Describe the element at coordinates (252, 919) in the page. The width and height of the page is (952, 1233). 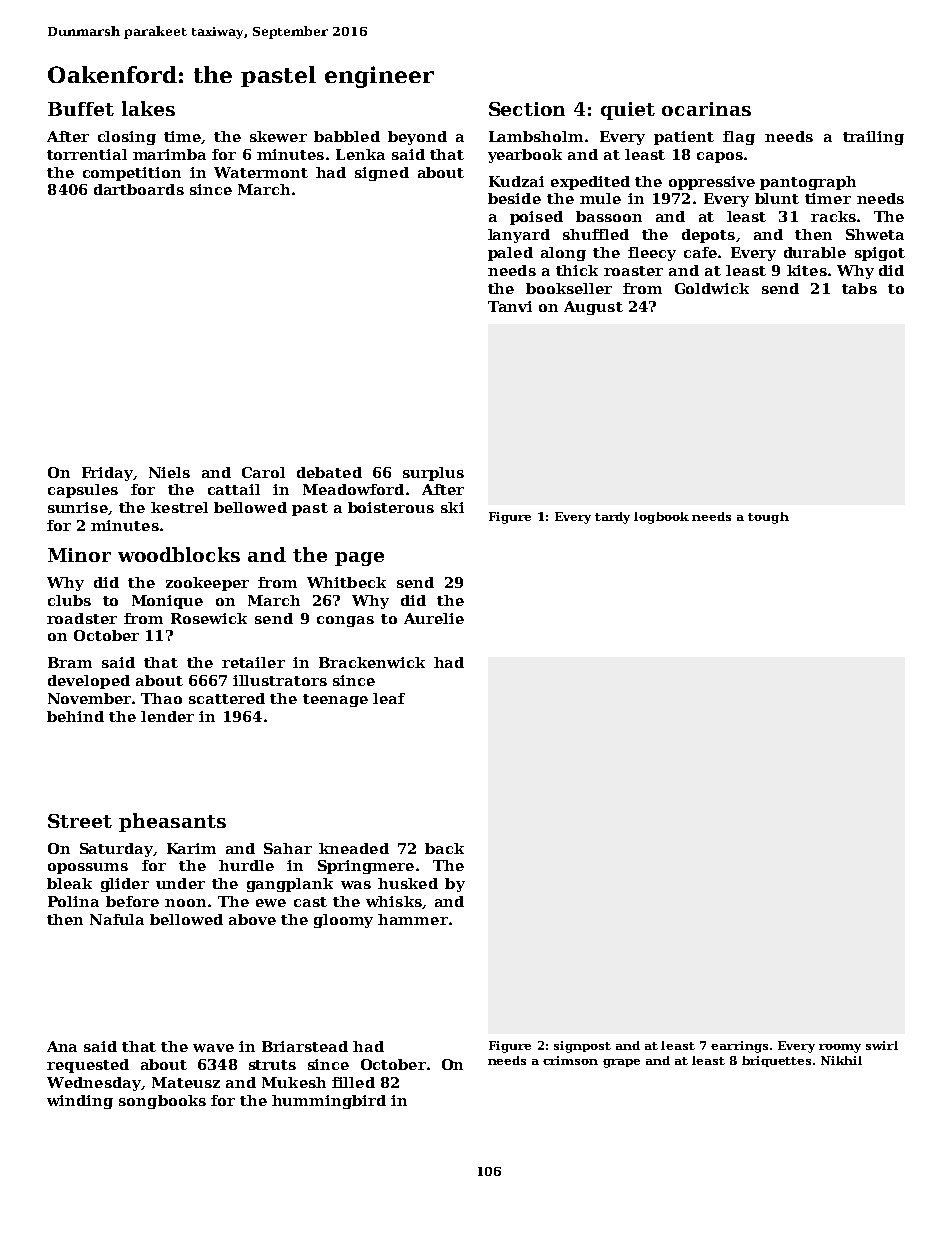
I see `above` at that location.
